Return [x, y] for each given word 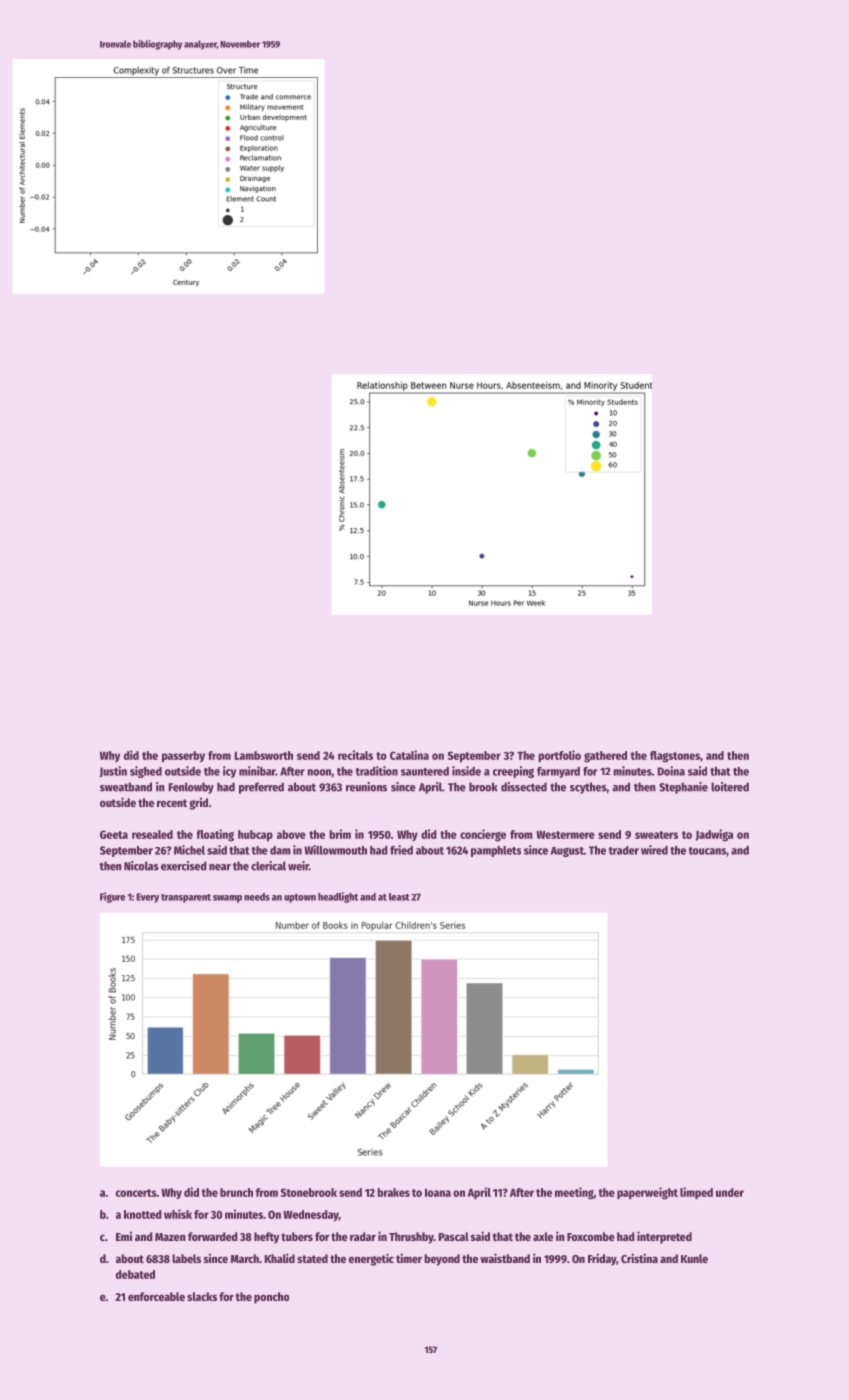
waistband [505, 1258]
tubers [297, 1236]
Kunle [694, 1258]
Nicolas [141, 866]
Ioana [438, 1193]
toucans [707, 851]
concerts [136, 1193]
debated [135, 1274]
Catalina [409, 755]
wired [654, 850]
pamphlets [496, 851]
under [730, 1192]
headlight [338, 897]
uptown [300, 898]
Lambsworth [264, 755]
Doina [671, 771]
